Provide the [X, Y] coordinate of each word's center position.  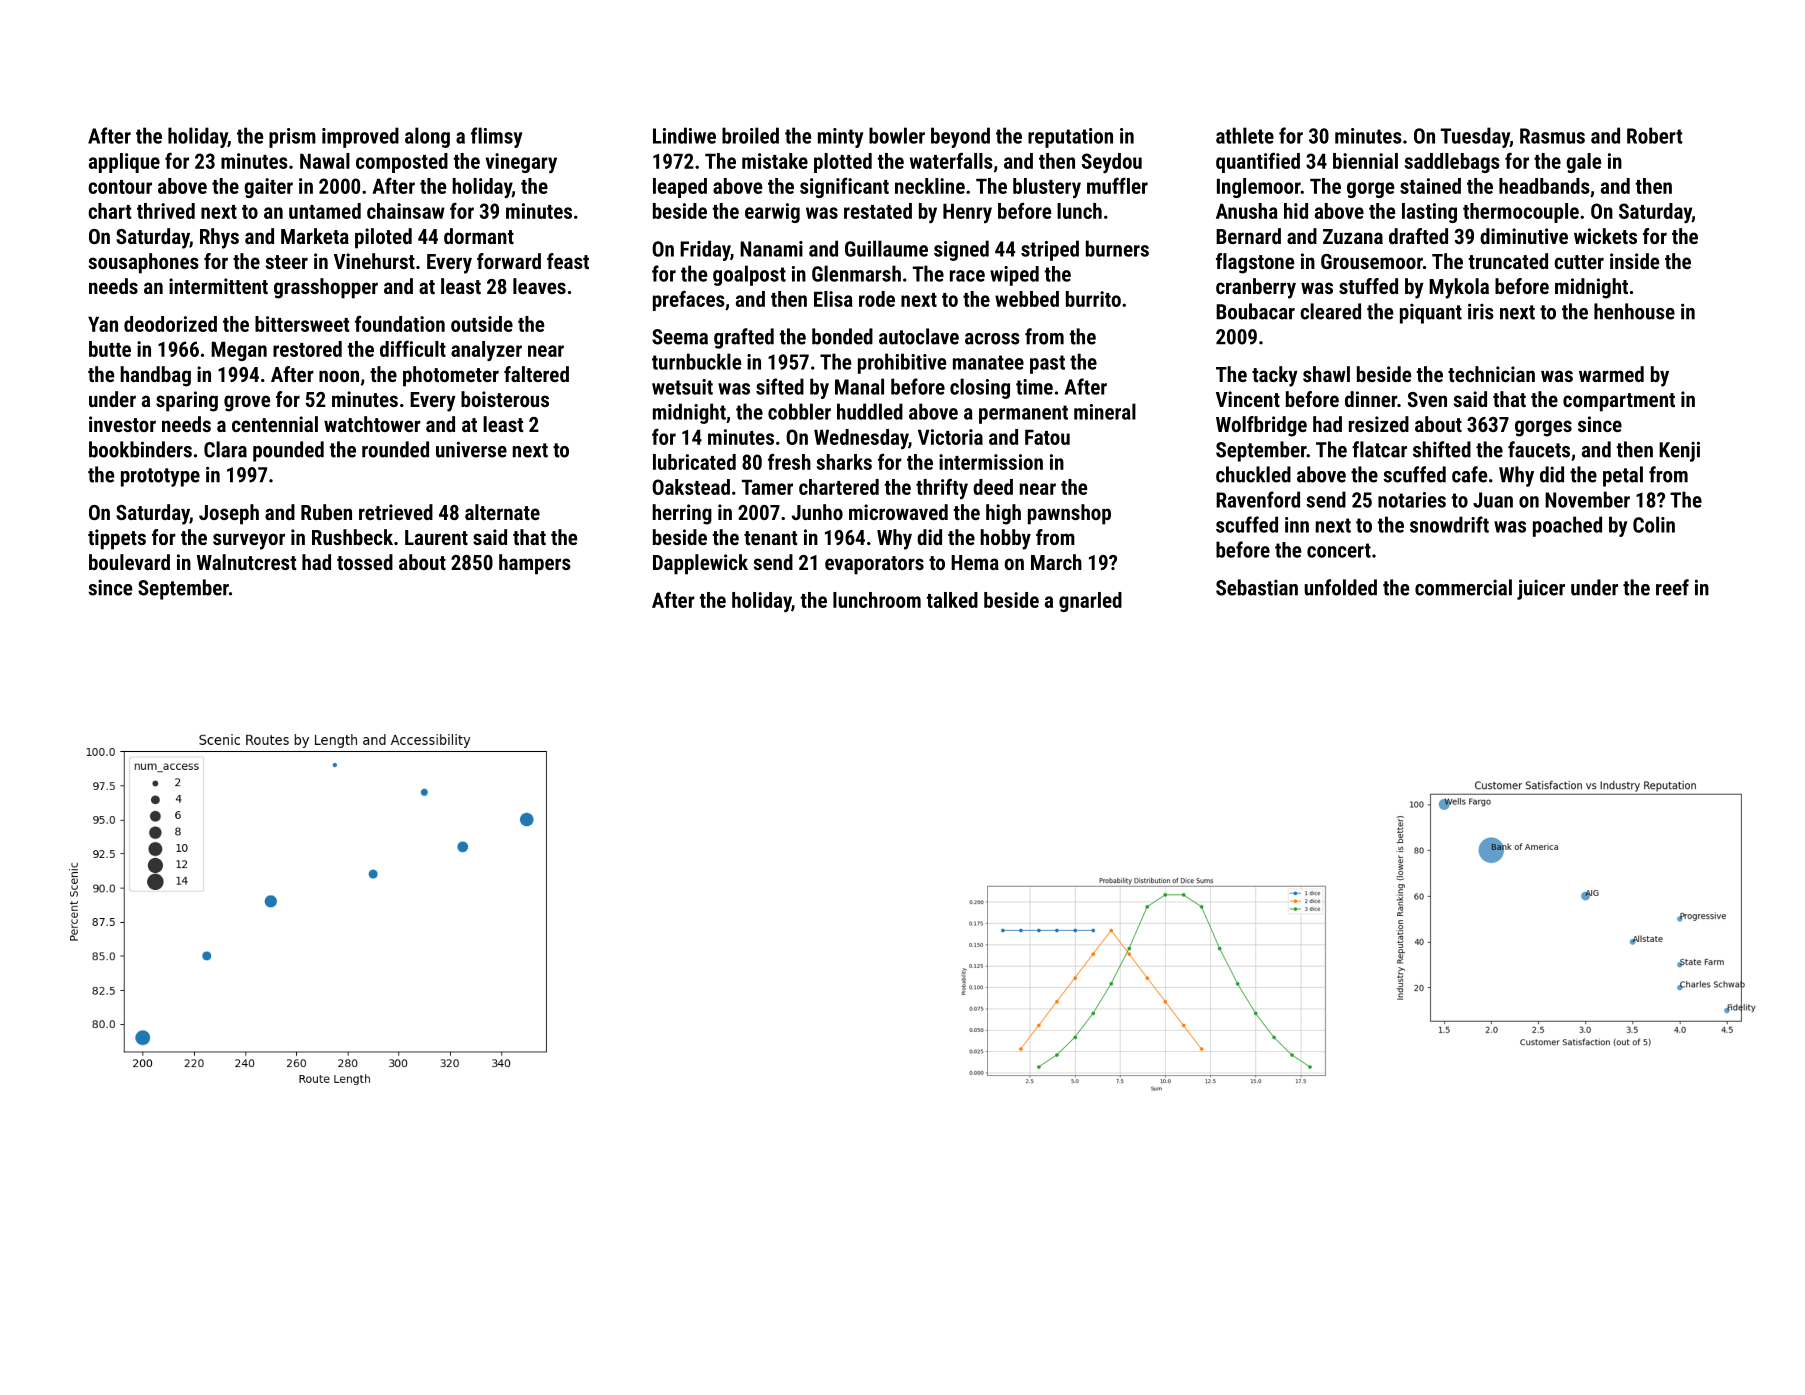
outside [482, 324]
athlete [1245, 135]
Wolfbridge [1261, 426]
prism [292, 138]
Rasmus [1552, 136]
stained [1430, 186]
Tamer [767, 487]
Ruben [326, 512]
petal [1623, 476]
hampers [535, 564]
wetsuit [682, 387]
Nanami [771, 249]
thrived [166, 211]
